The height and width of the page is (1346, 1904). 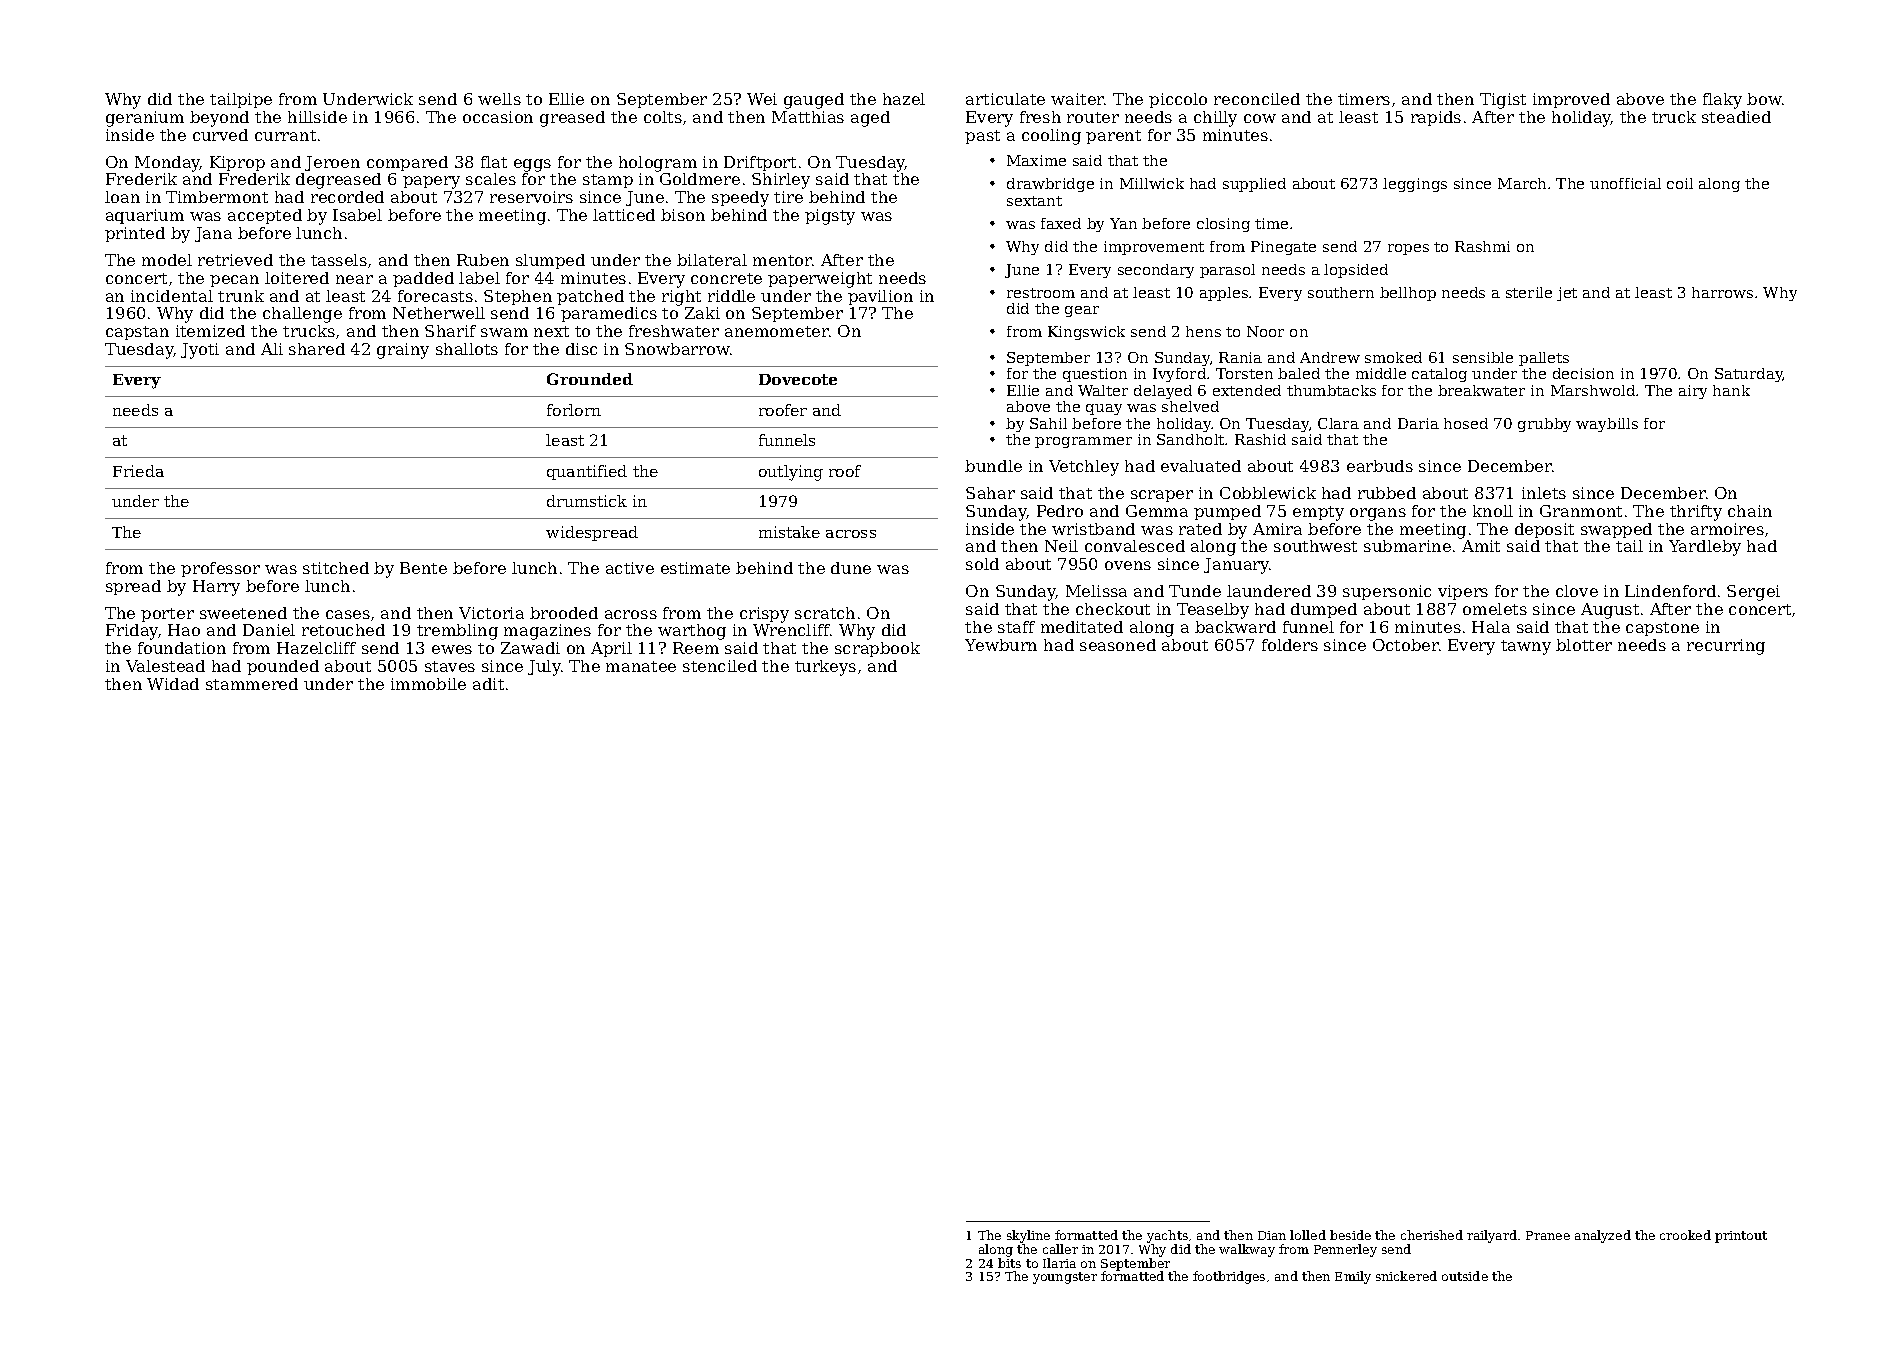 I want to click on skyline, so click(x=1028, y=1236).
